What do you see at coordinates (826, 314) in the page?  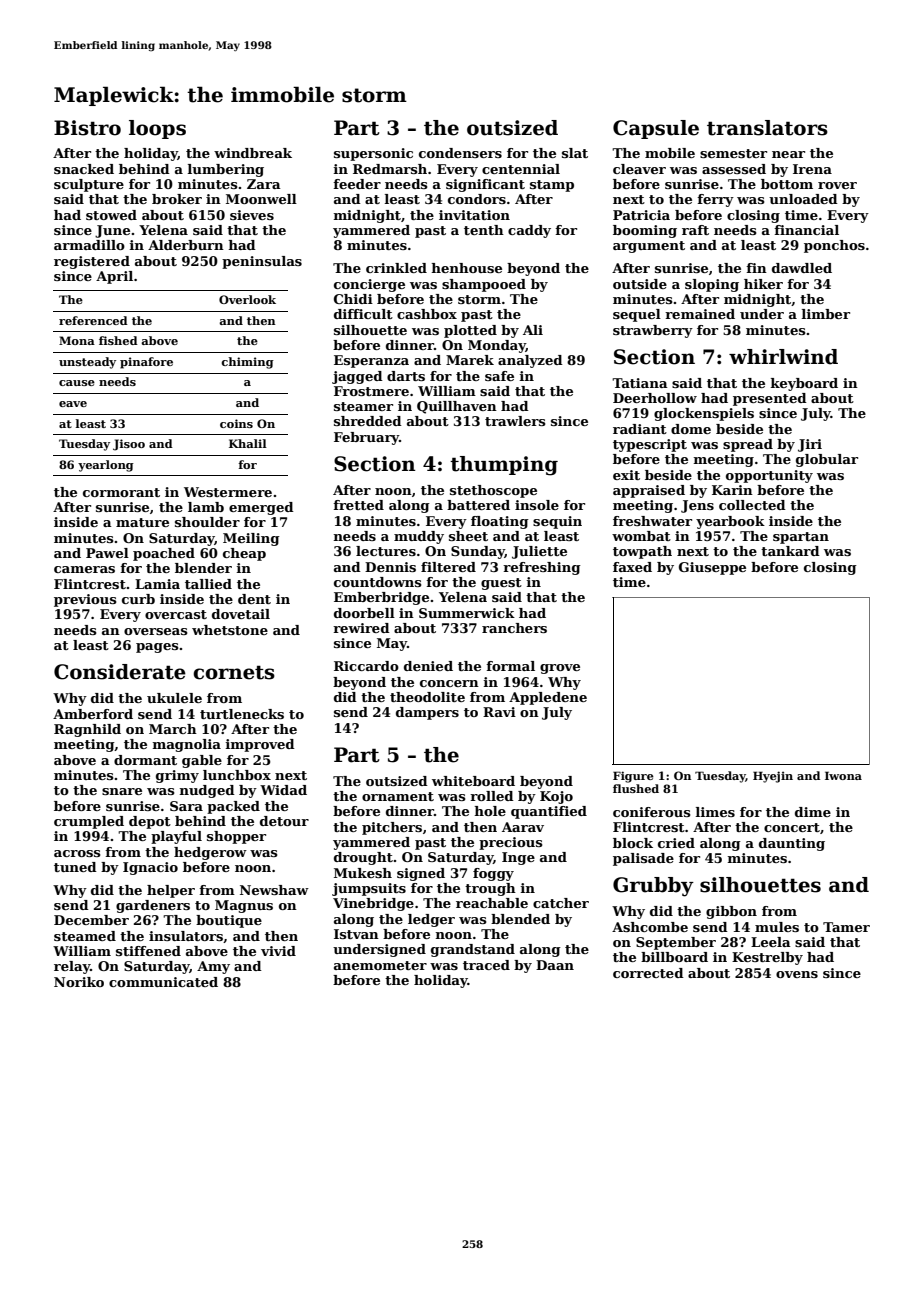 I see `limber` at bounding box center [826, 314].
